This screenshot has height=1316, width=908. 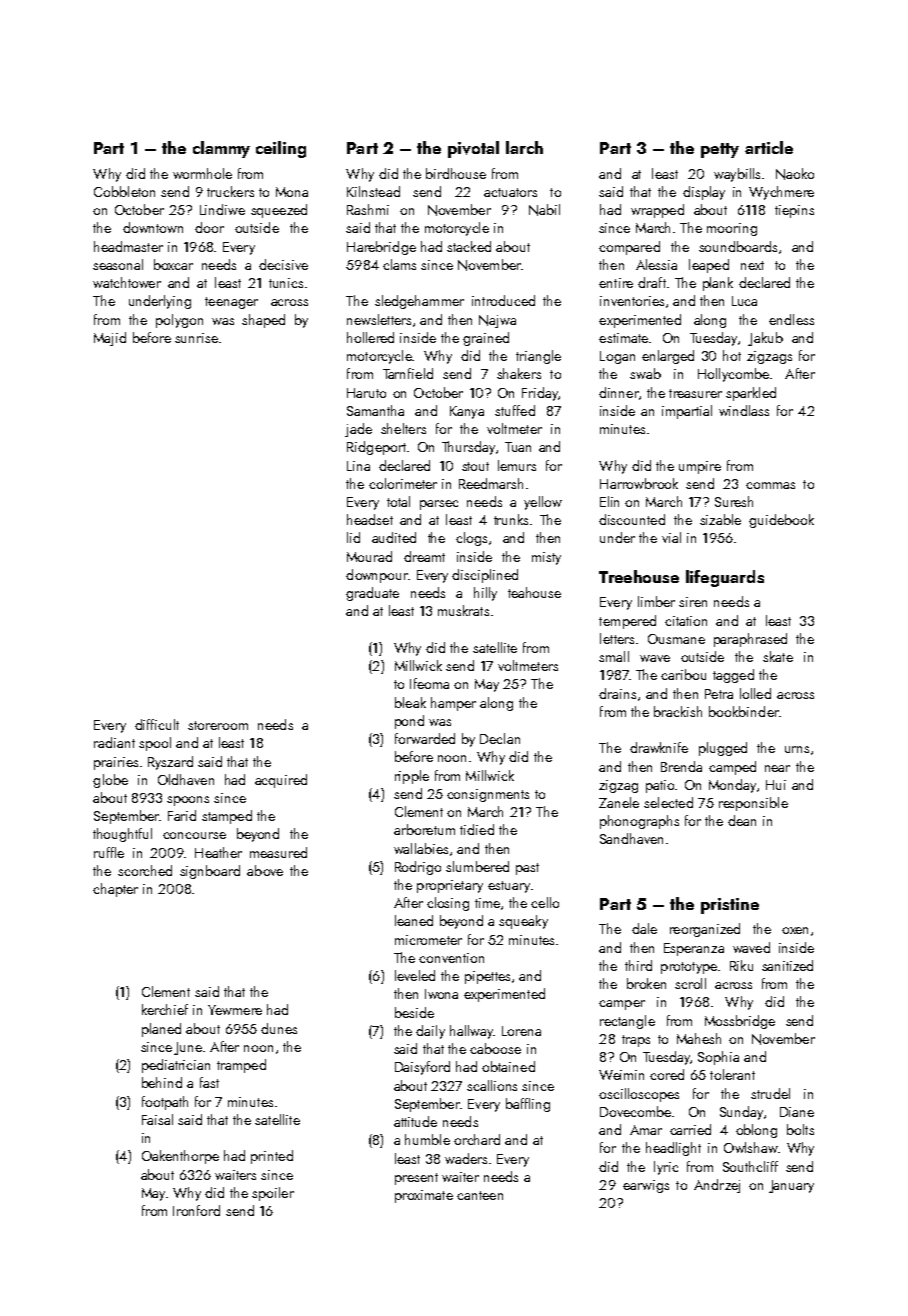 What do you see at coordinates (369, 556) in the screenshot?
I see `Mourad` at bounding box center [369, 556].
